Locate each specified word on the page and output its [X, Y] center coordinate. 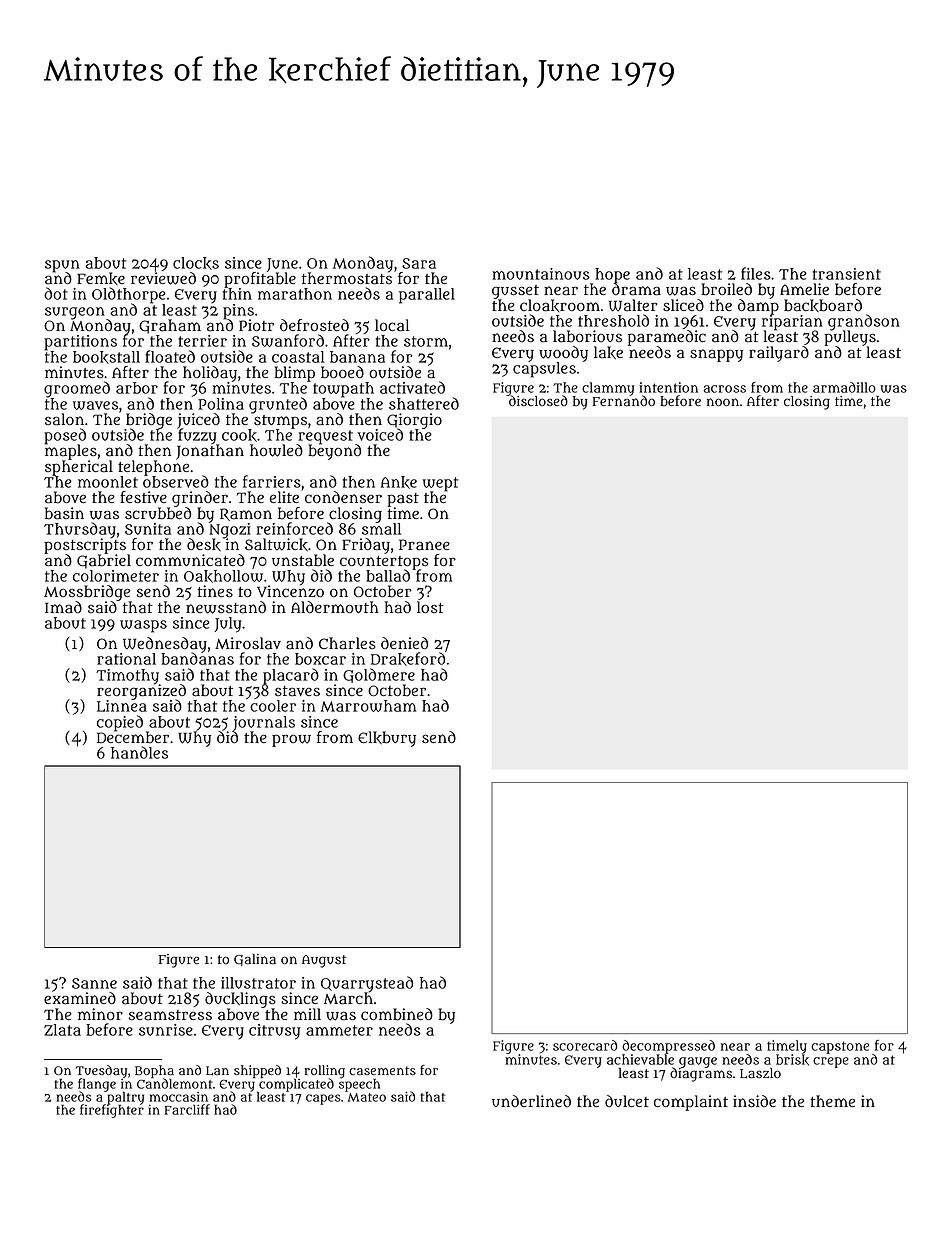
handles [139, 752]
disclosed [538, 401]
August [324, 961]
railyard [779, 354]
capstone [840, 1047]
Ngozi [230, 531]
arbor [137, 388]
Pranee [424, 545]
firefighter [112, 1111]
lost [430, 607]
